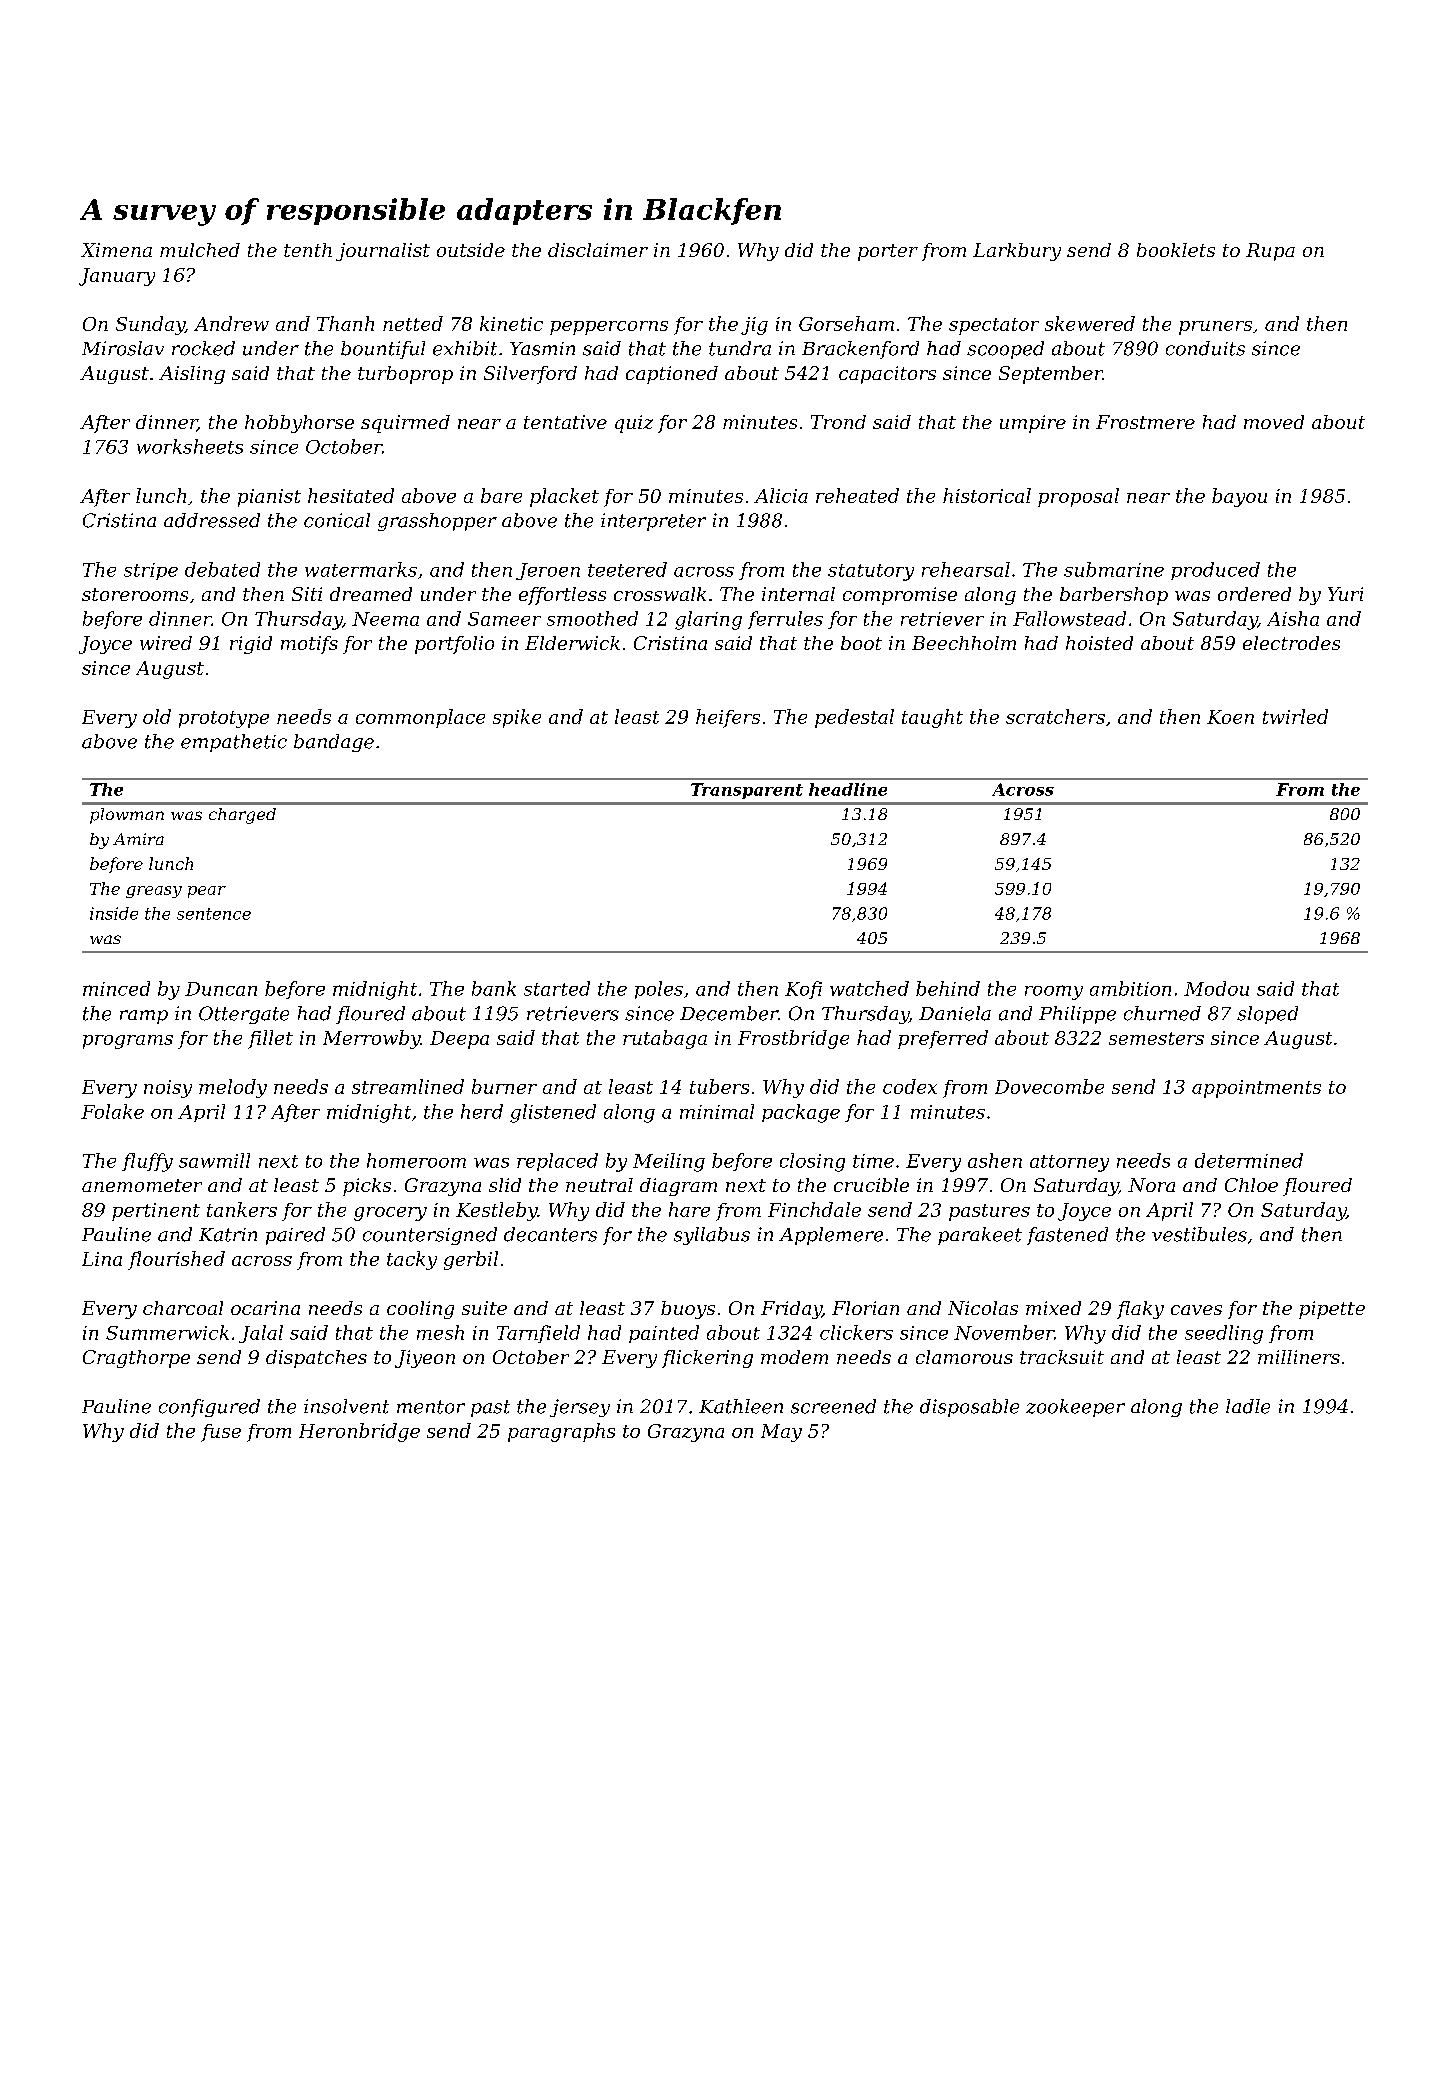 The height and width of the document is (2100, 1450). Describe the element at coordinates (123, 348) in the document. I see `Miroslav` at that location.
